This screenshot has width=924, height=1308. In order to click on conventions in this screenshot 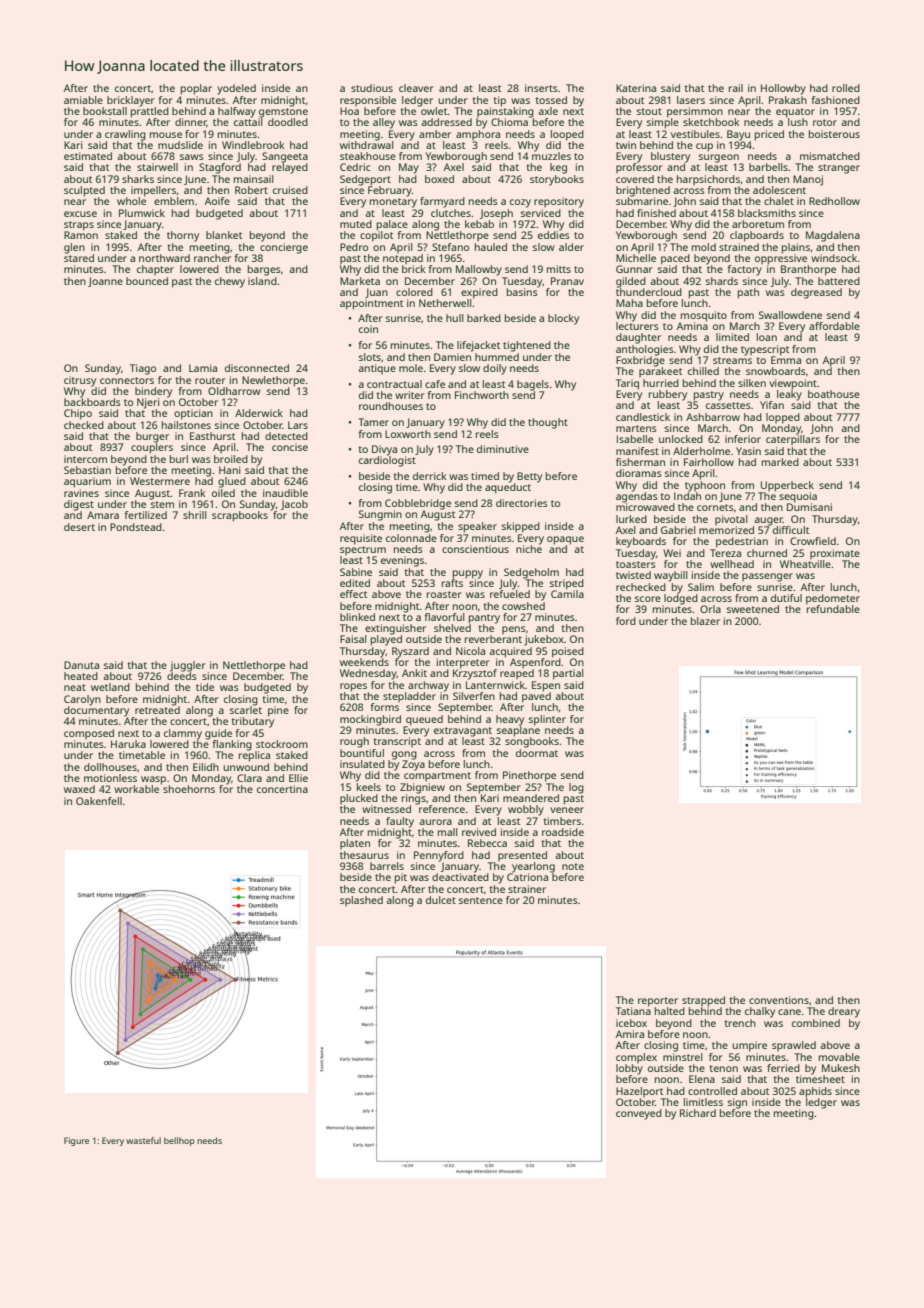, I will do `click(779, 1000)`.
